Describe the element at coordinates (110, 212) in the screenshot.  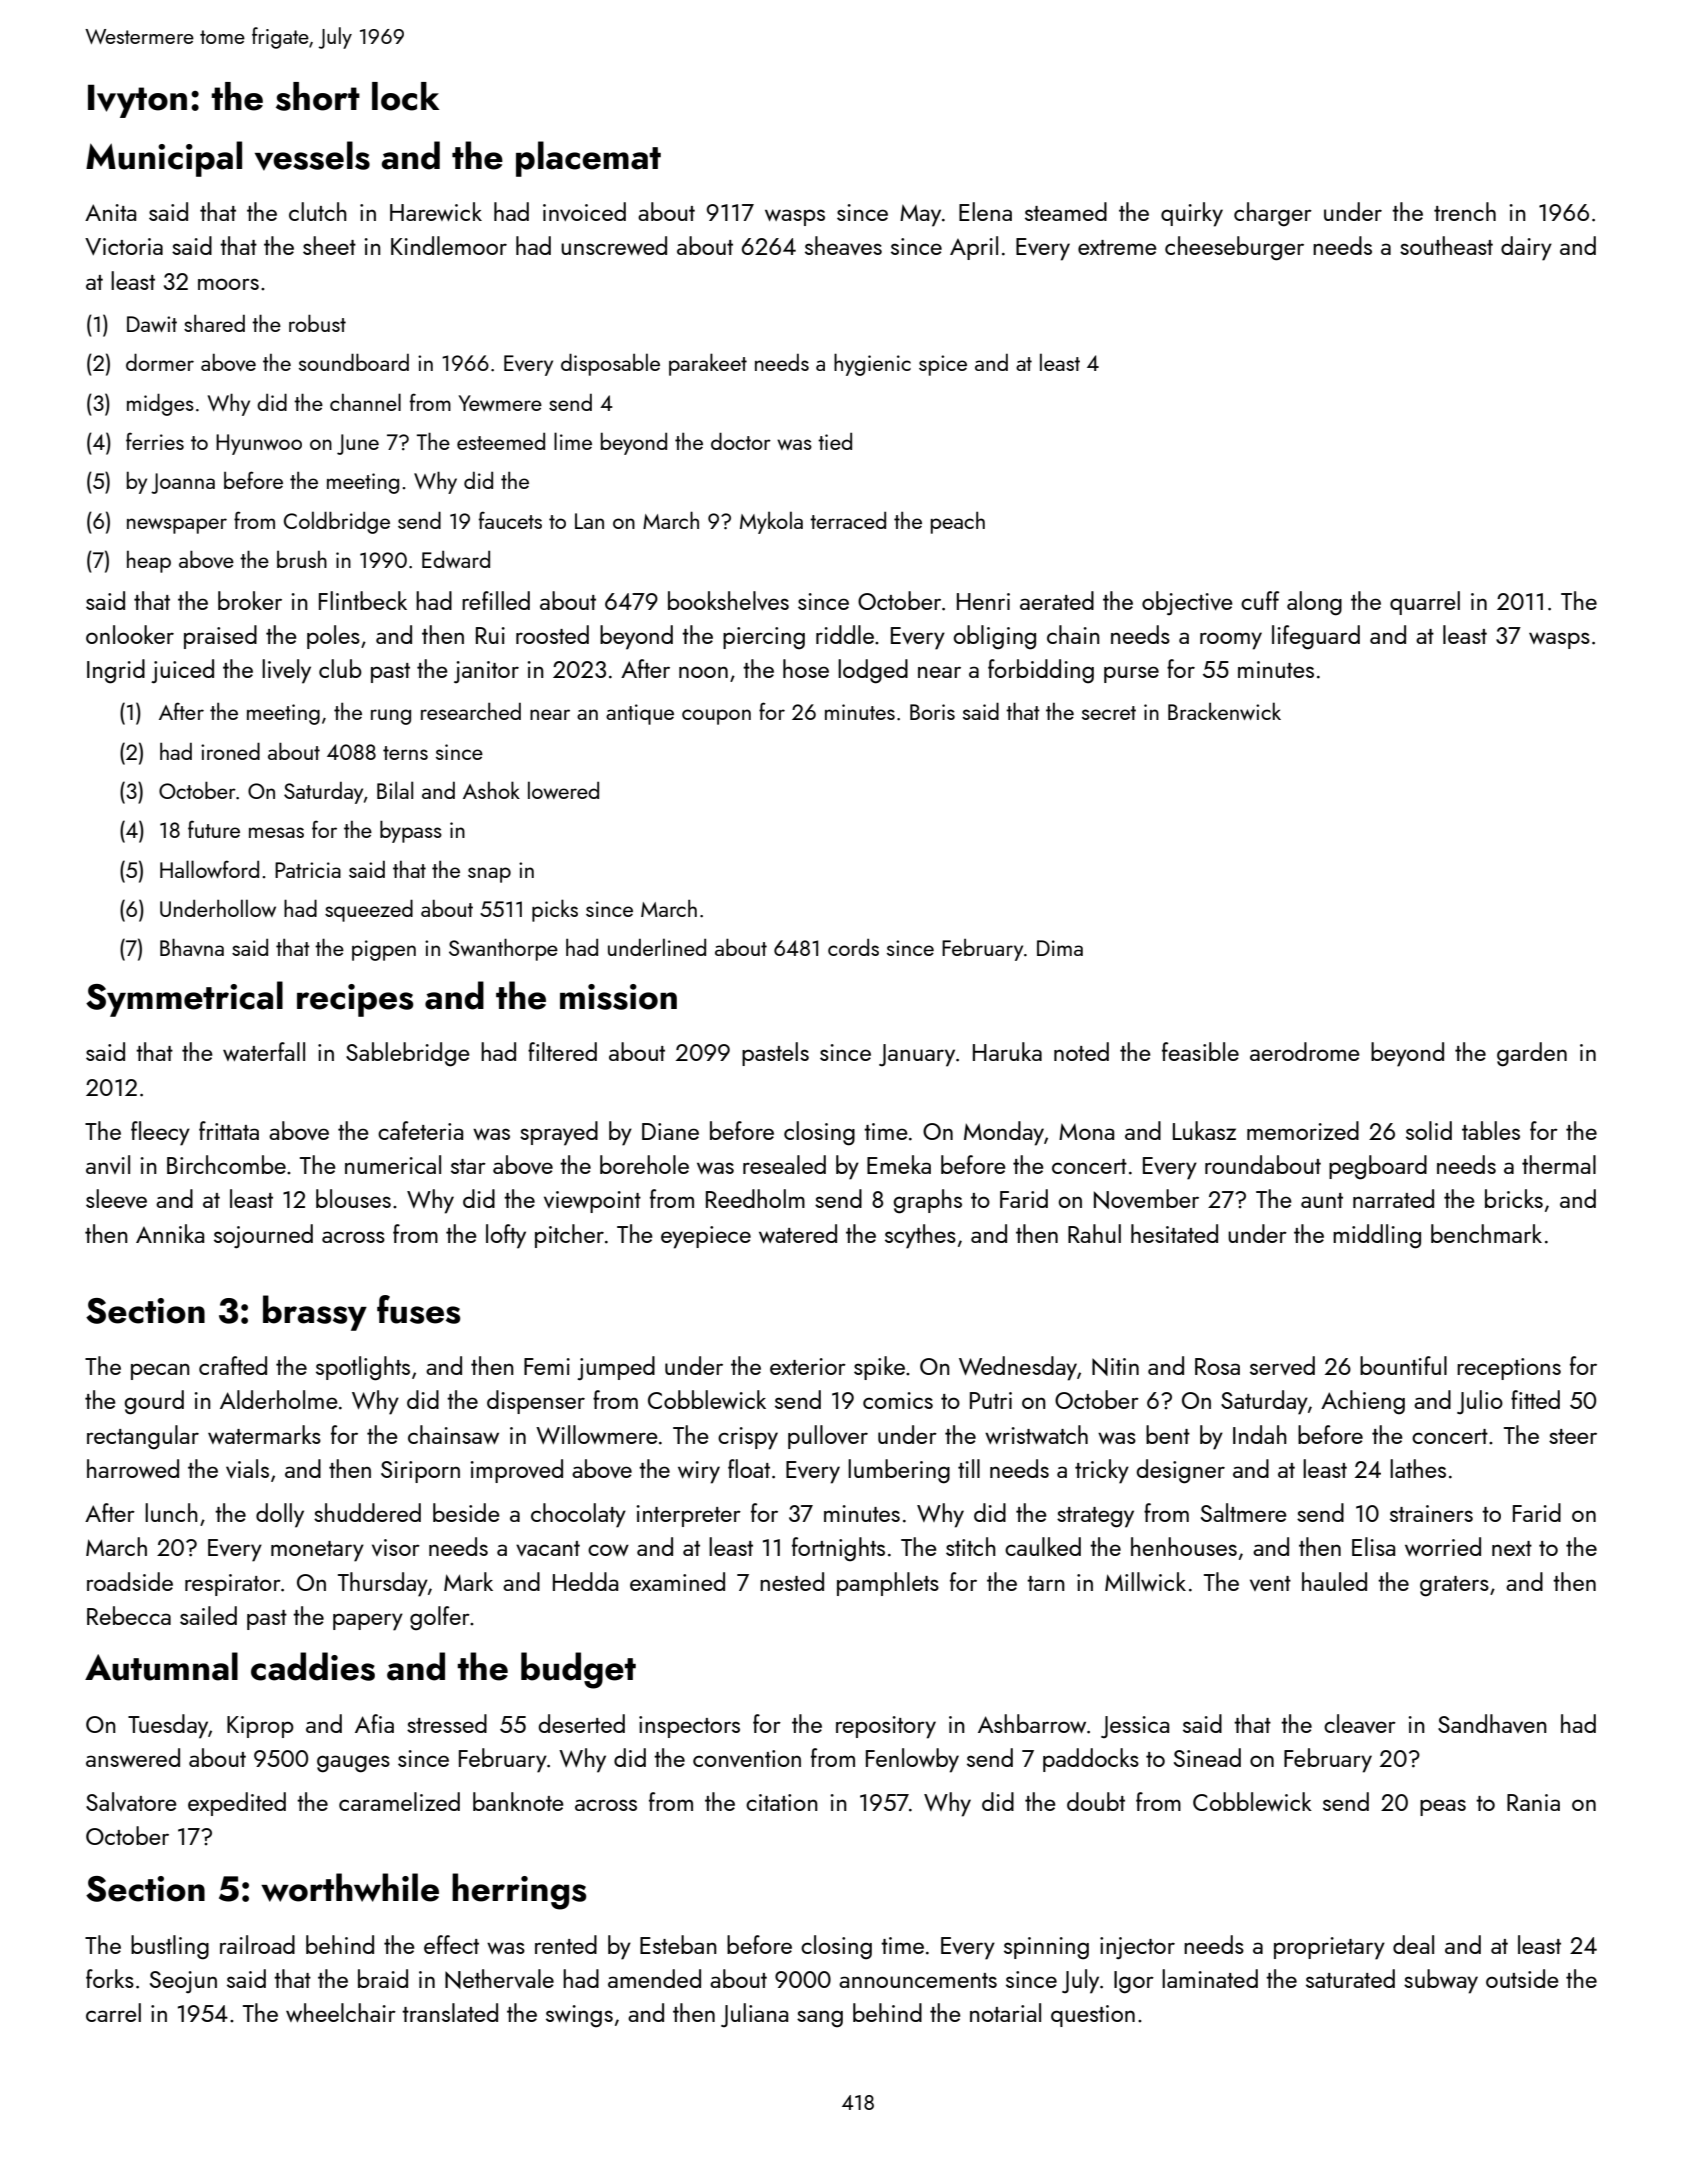
I see `Anita` at that location.
